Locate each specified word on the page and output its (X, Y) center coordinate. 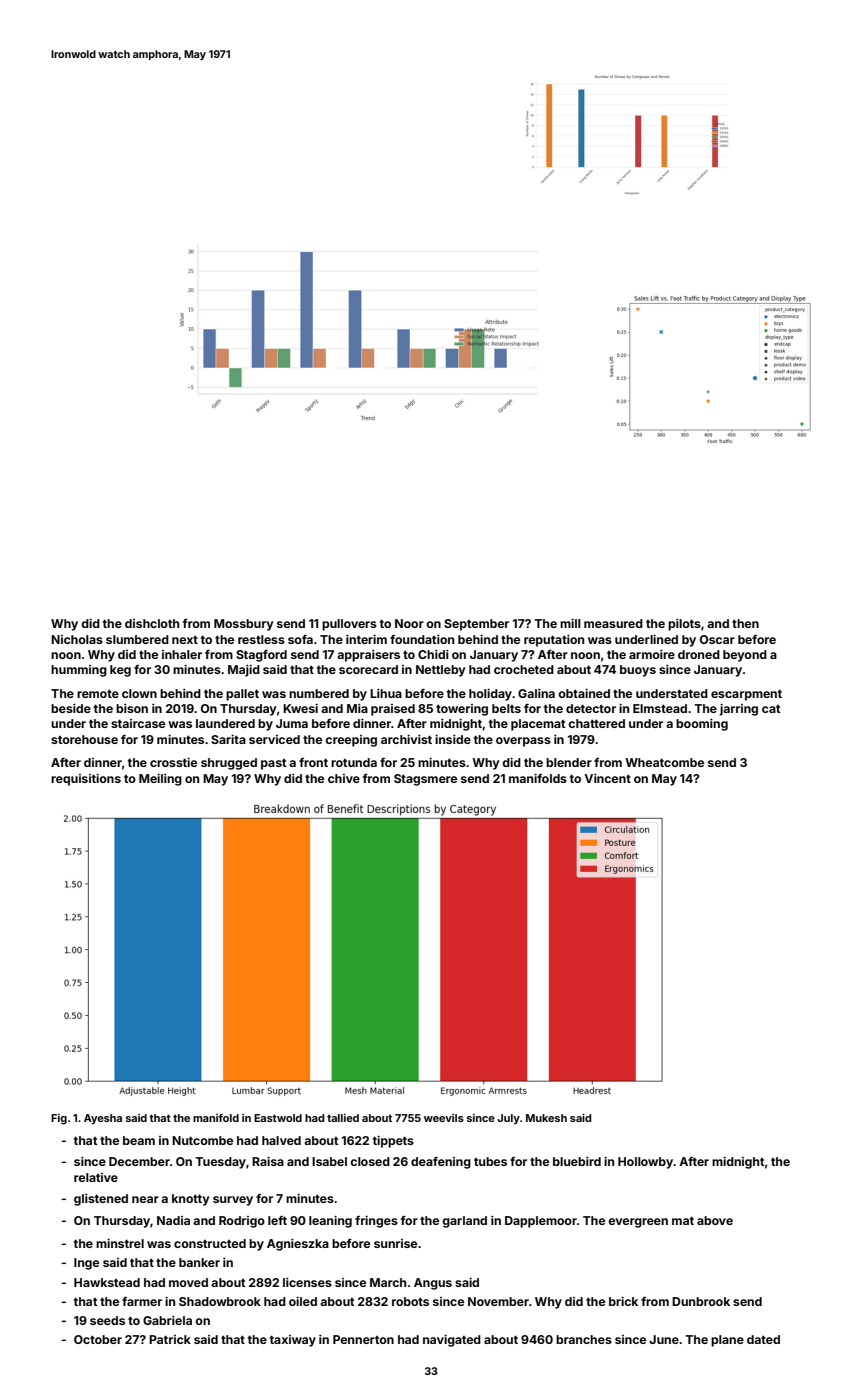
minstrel (120, 1243)
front (313, 762)
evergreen (638, 1223)
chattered (596, 723)
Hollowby (645, 1163)
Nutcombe (202, 1140)
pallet (242, 695)
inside (453, 739)
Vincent (607, 778)
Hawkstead (107, 1282)
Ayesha (103, 1119)
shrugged (229, 764)
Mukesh (546, 1118)
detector (591, 708)
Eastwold (278, 1118)
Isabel (329, 1161)
